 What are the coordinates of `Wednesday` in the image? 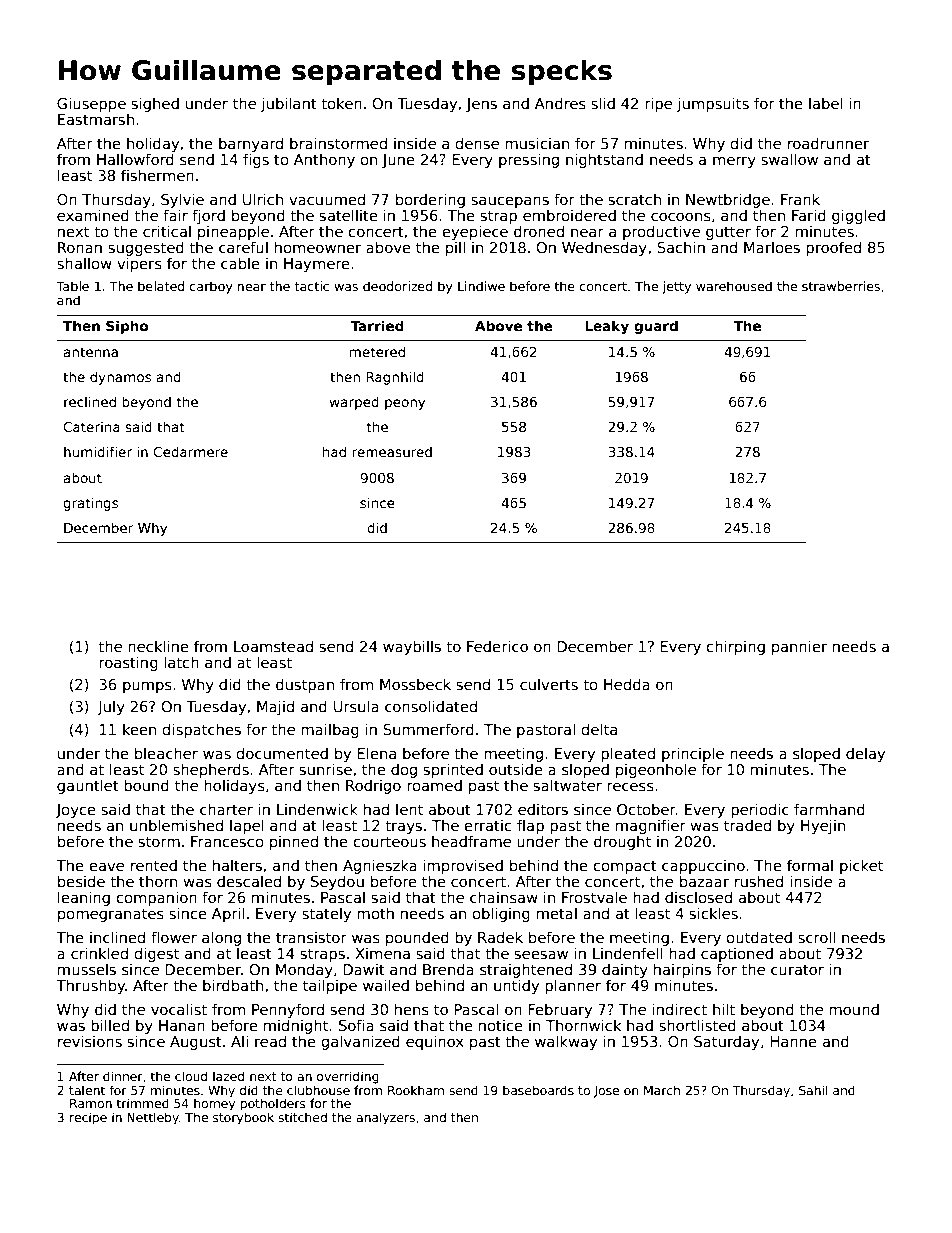 It's located at (604, 248).
